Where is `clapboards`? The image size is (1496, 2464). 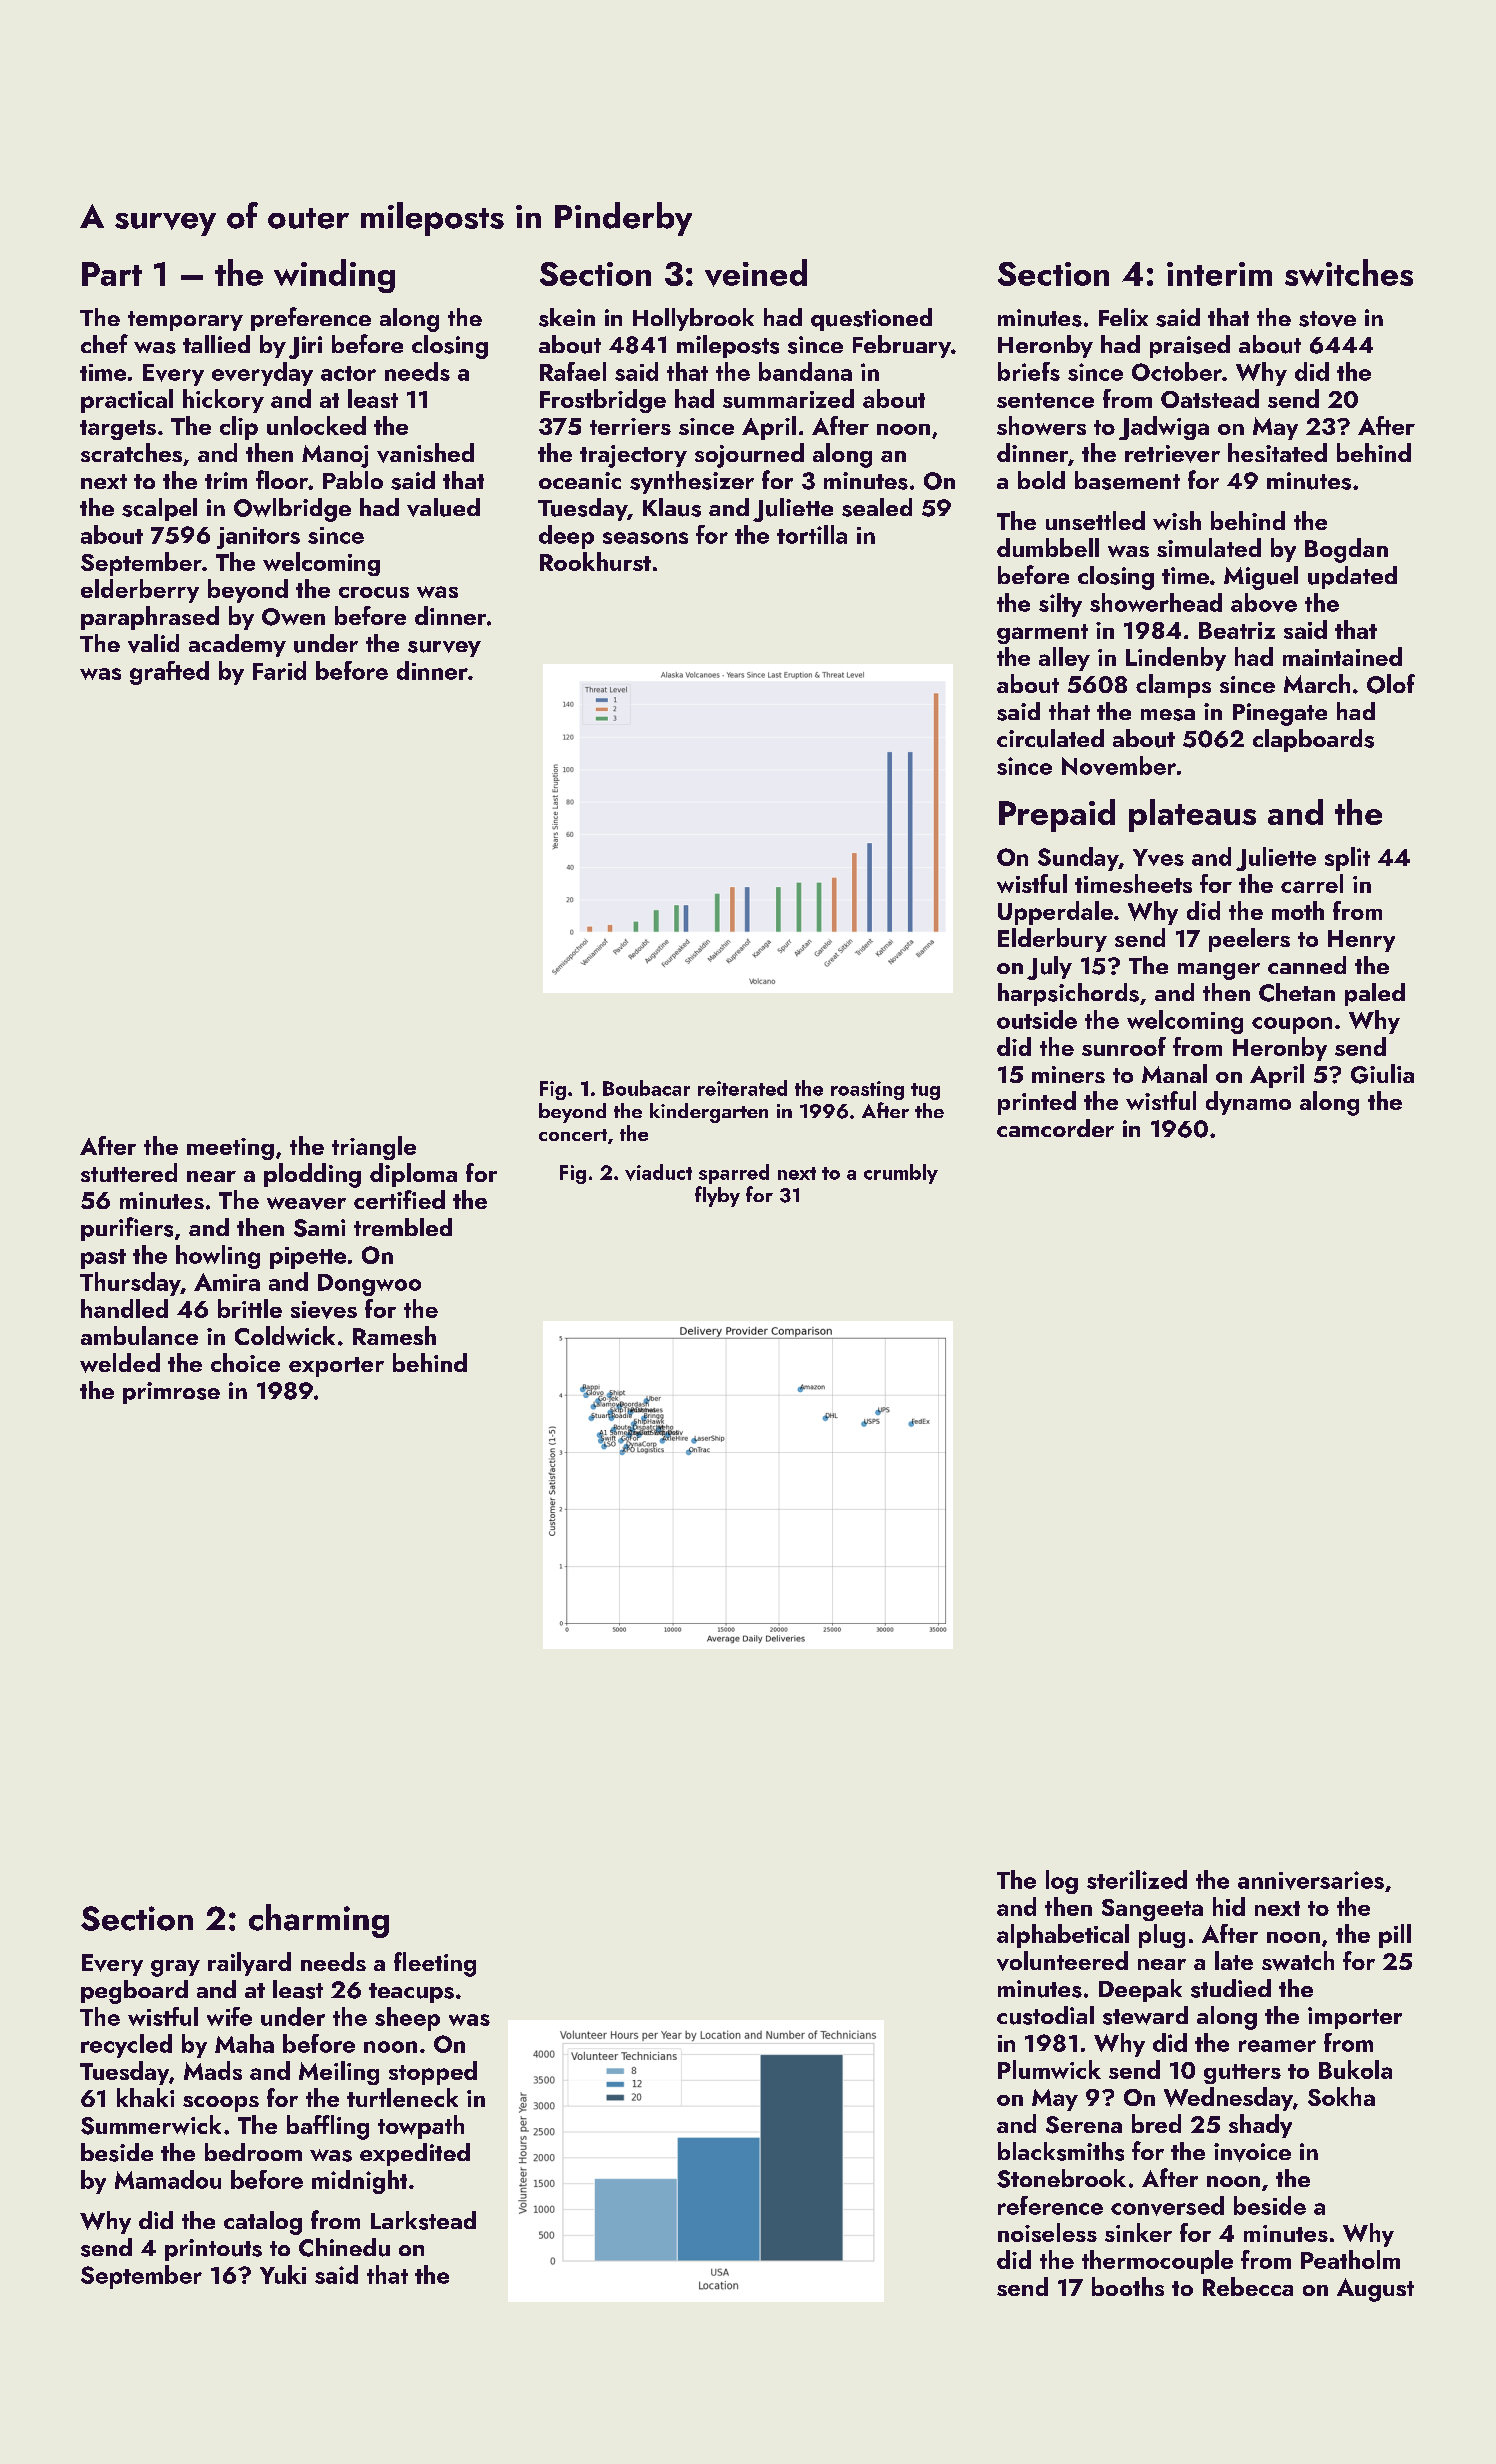
clapboards is located at coordinates (1313, 740).
